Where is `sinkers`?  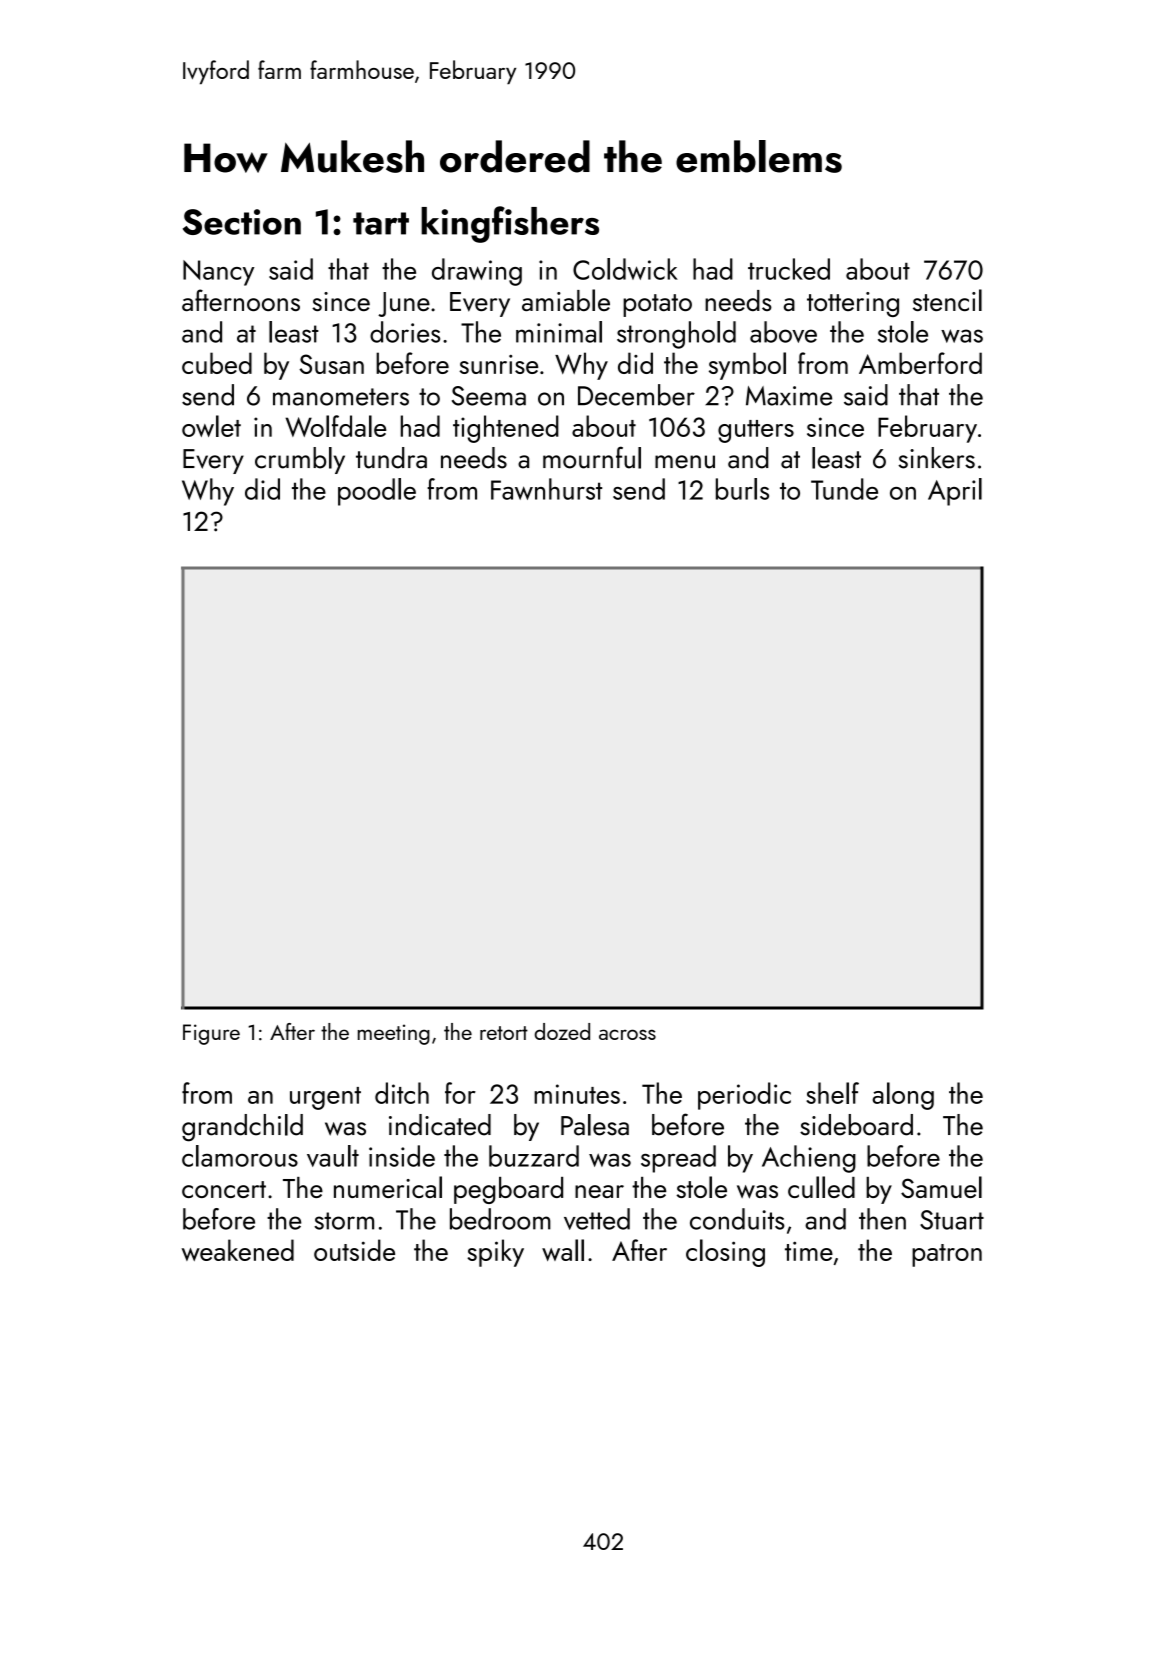 sinkers is located at coordinates (936, 458).
